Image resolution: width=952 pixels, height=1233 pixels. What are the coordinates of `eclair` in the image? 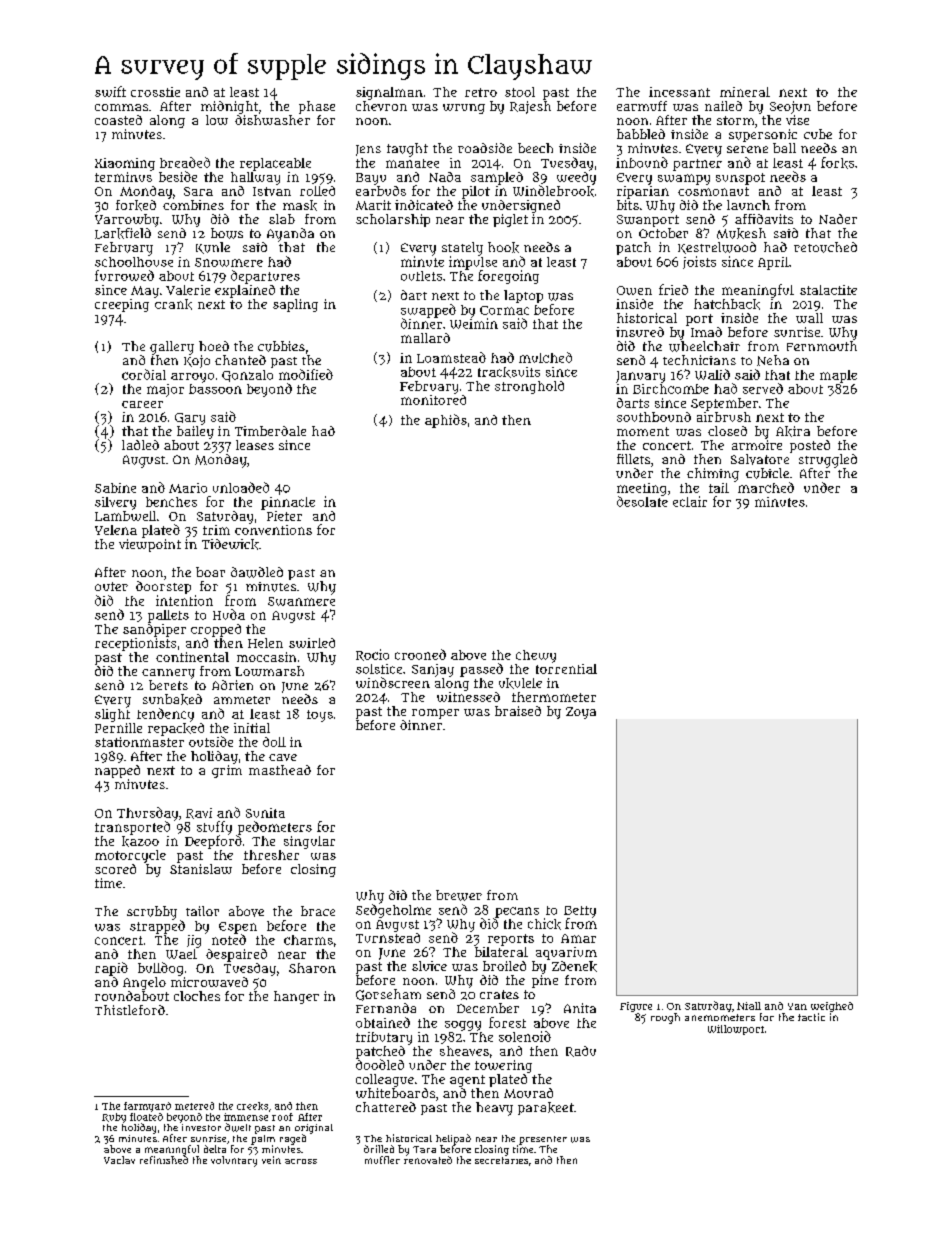 It's located at (690, 501).
